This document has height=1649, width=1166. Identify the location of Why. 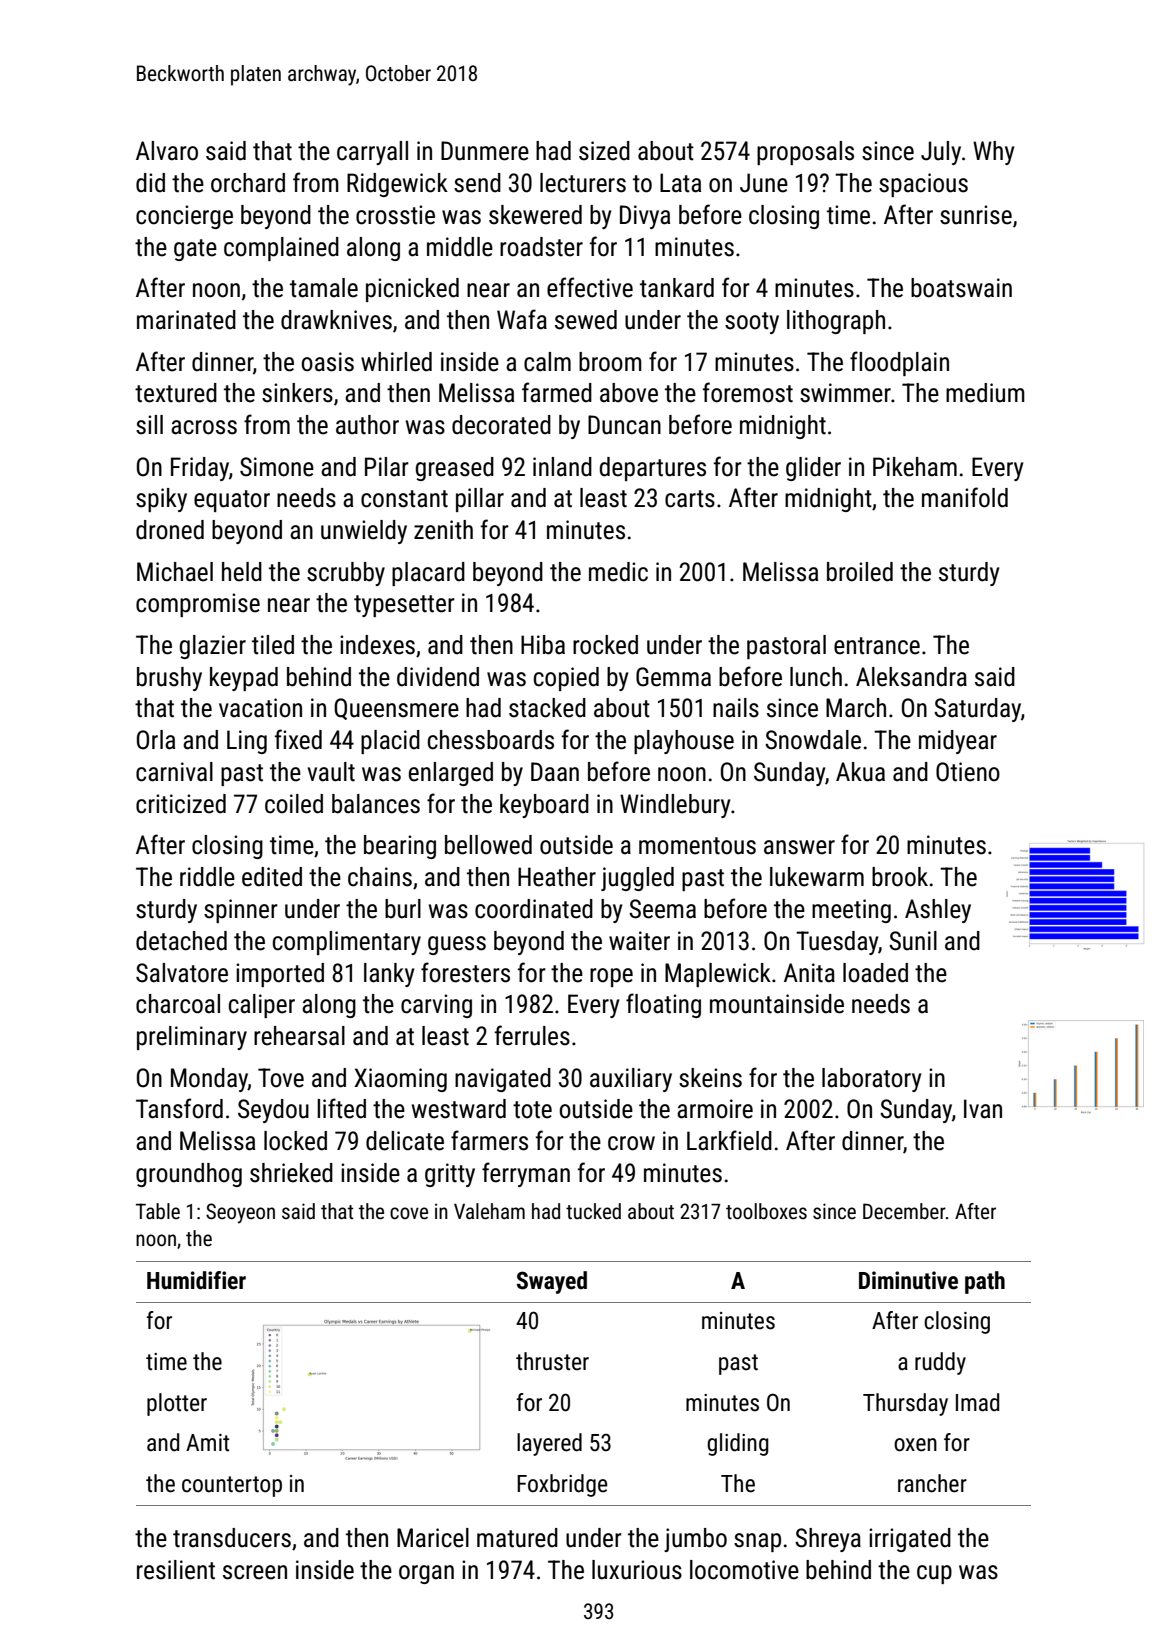
(993, 153).
